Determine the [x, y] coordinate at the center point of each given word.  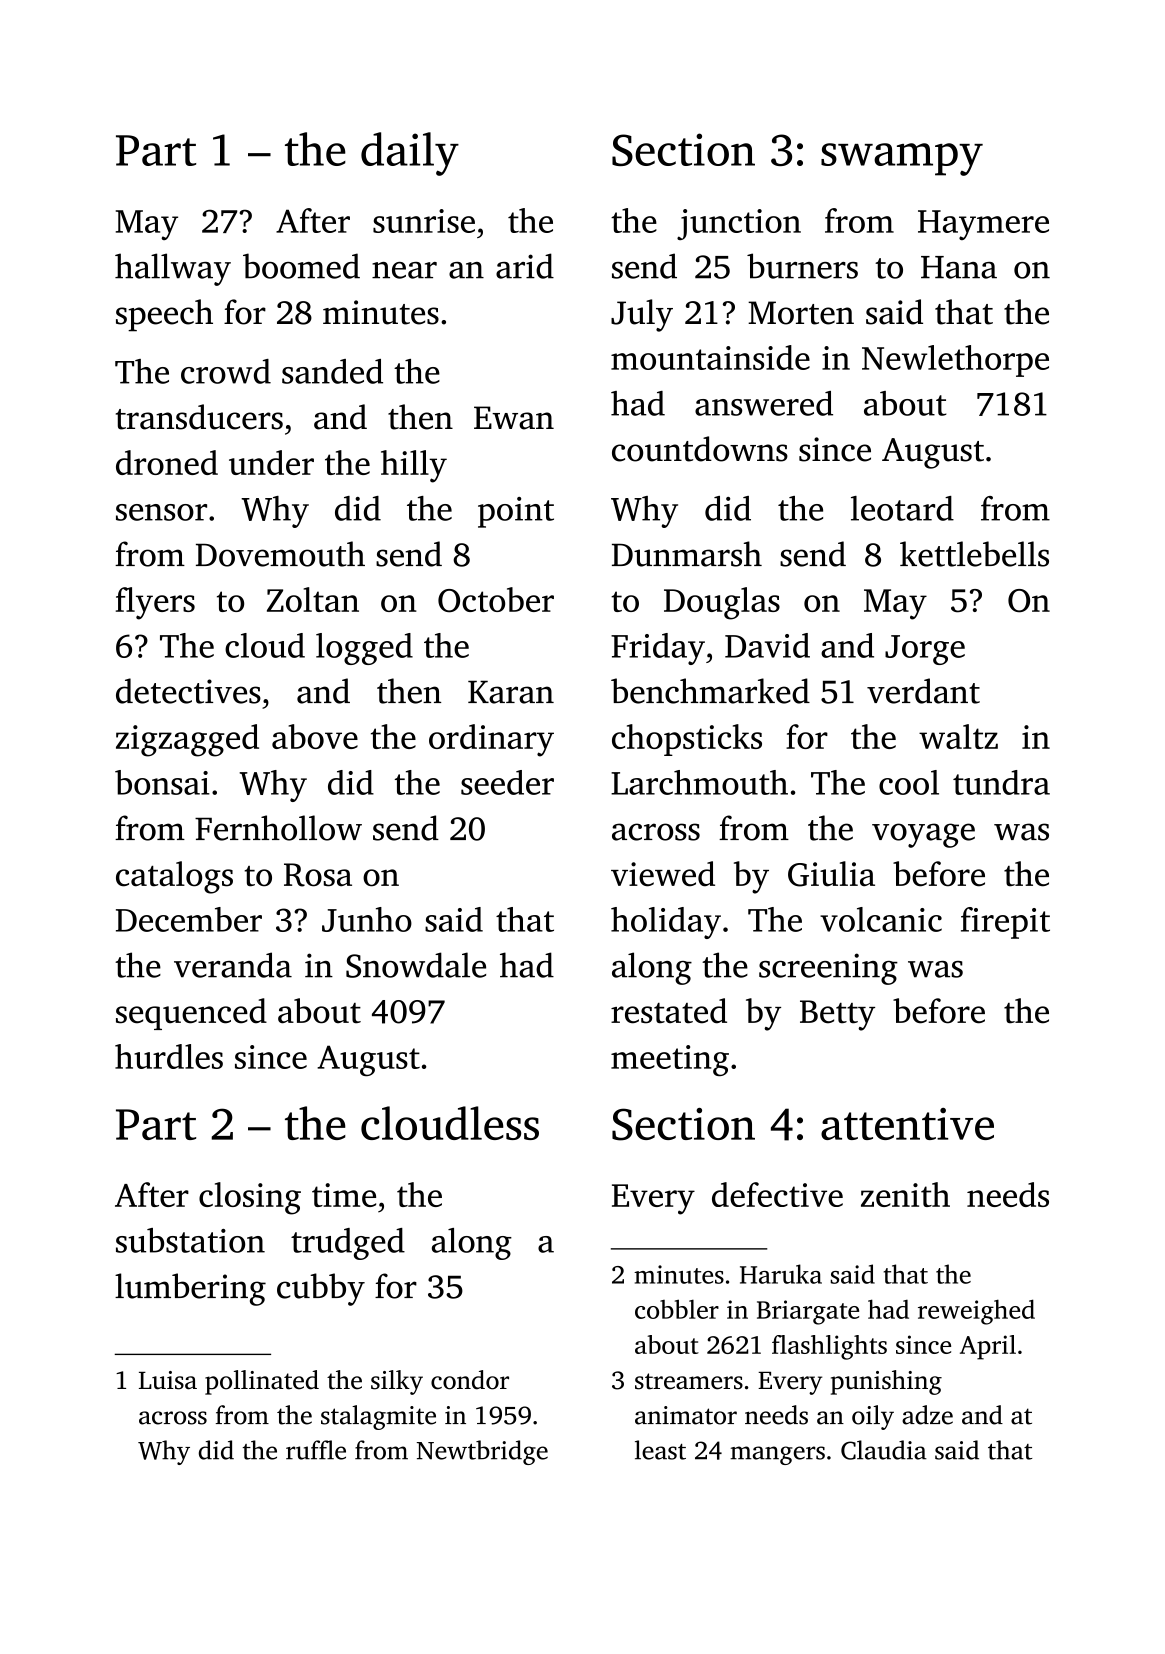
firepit [1005, 923]
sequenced [191, 1014]
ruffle [316, 1450]
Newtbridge [482, 1452]
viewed [663, 874]
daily [410, 154]
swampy [902, 159]
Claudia [884, 1450]
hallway [173, 269]
